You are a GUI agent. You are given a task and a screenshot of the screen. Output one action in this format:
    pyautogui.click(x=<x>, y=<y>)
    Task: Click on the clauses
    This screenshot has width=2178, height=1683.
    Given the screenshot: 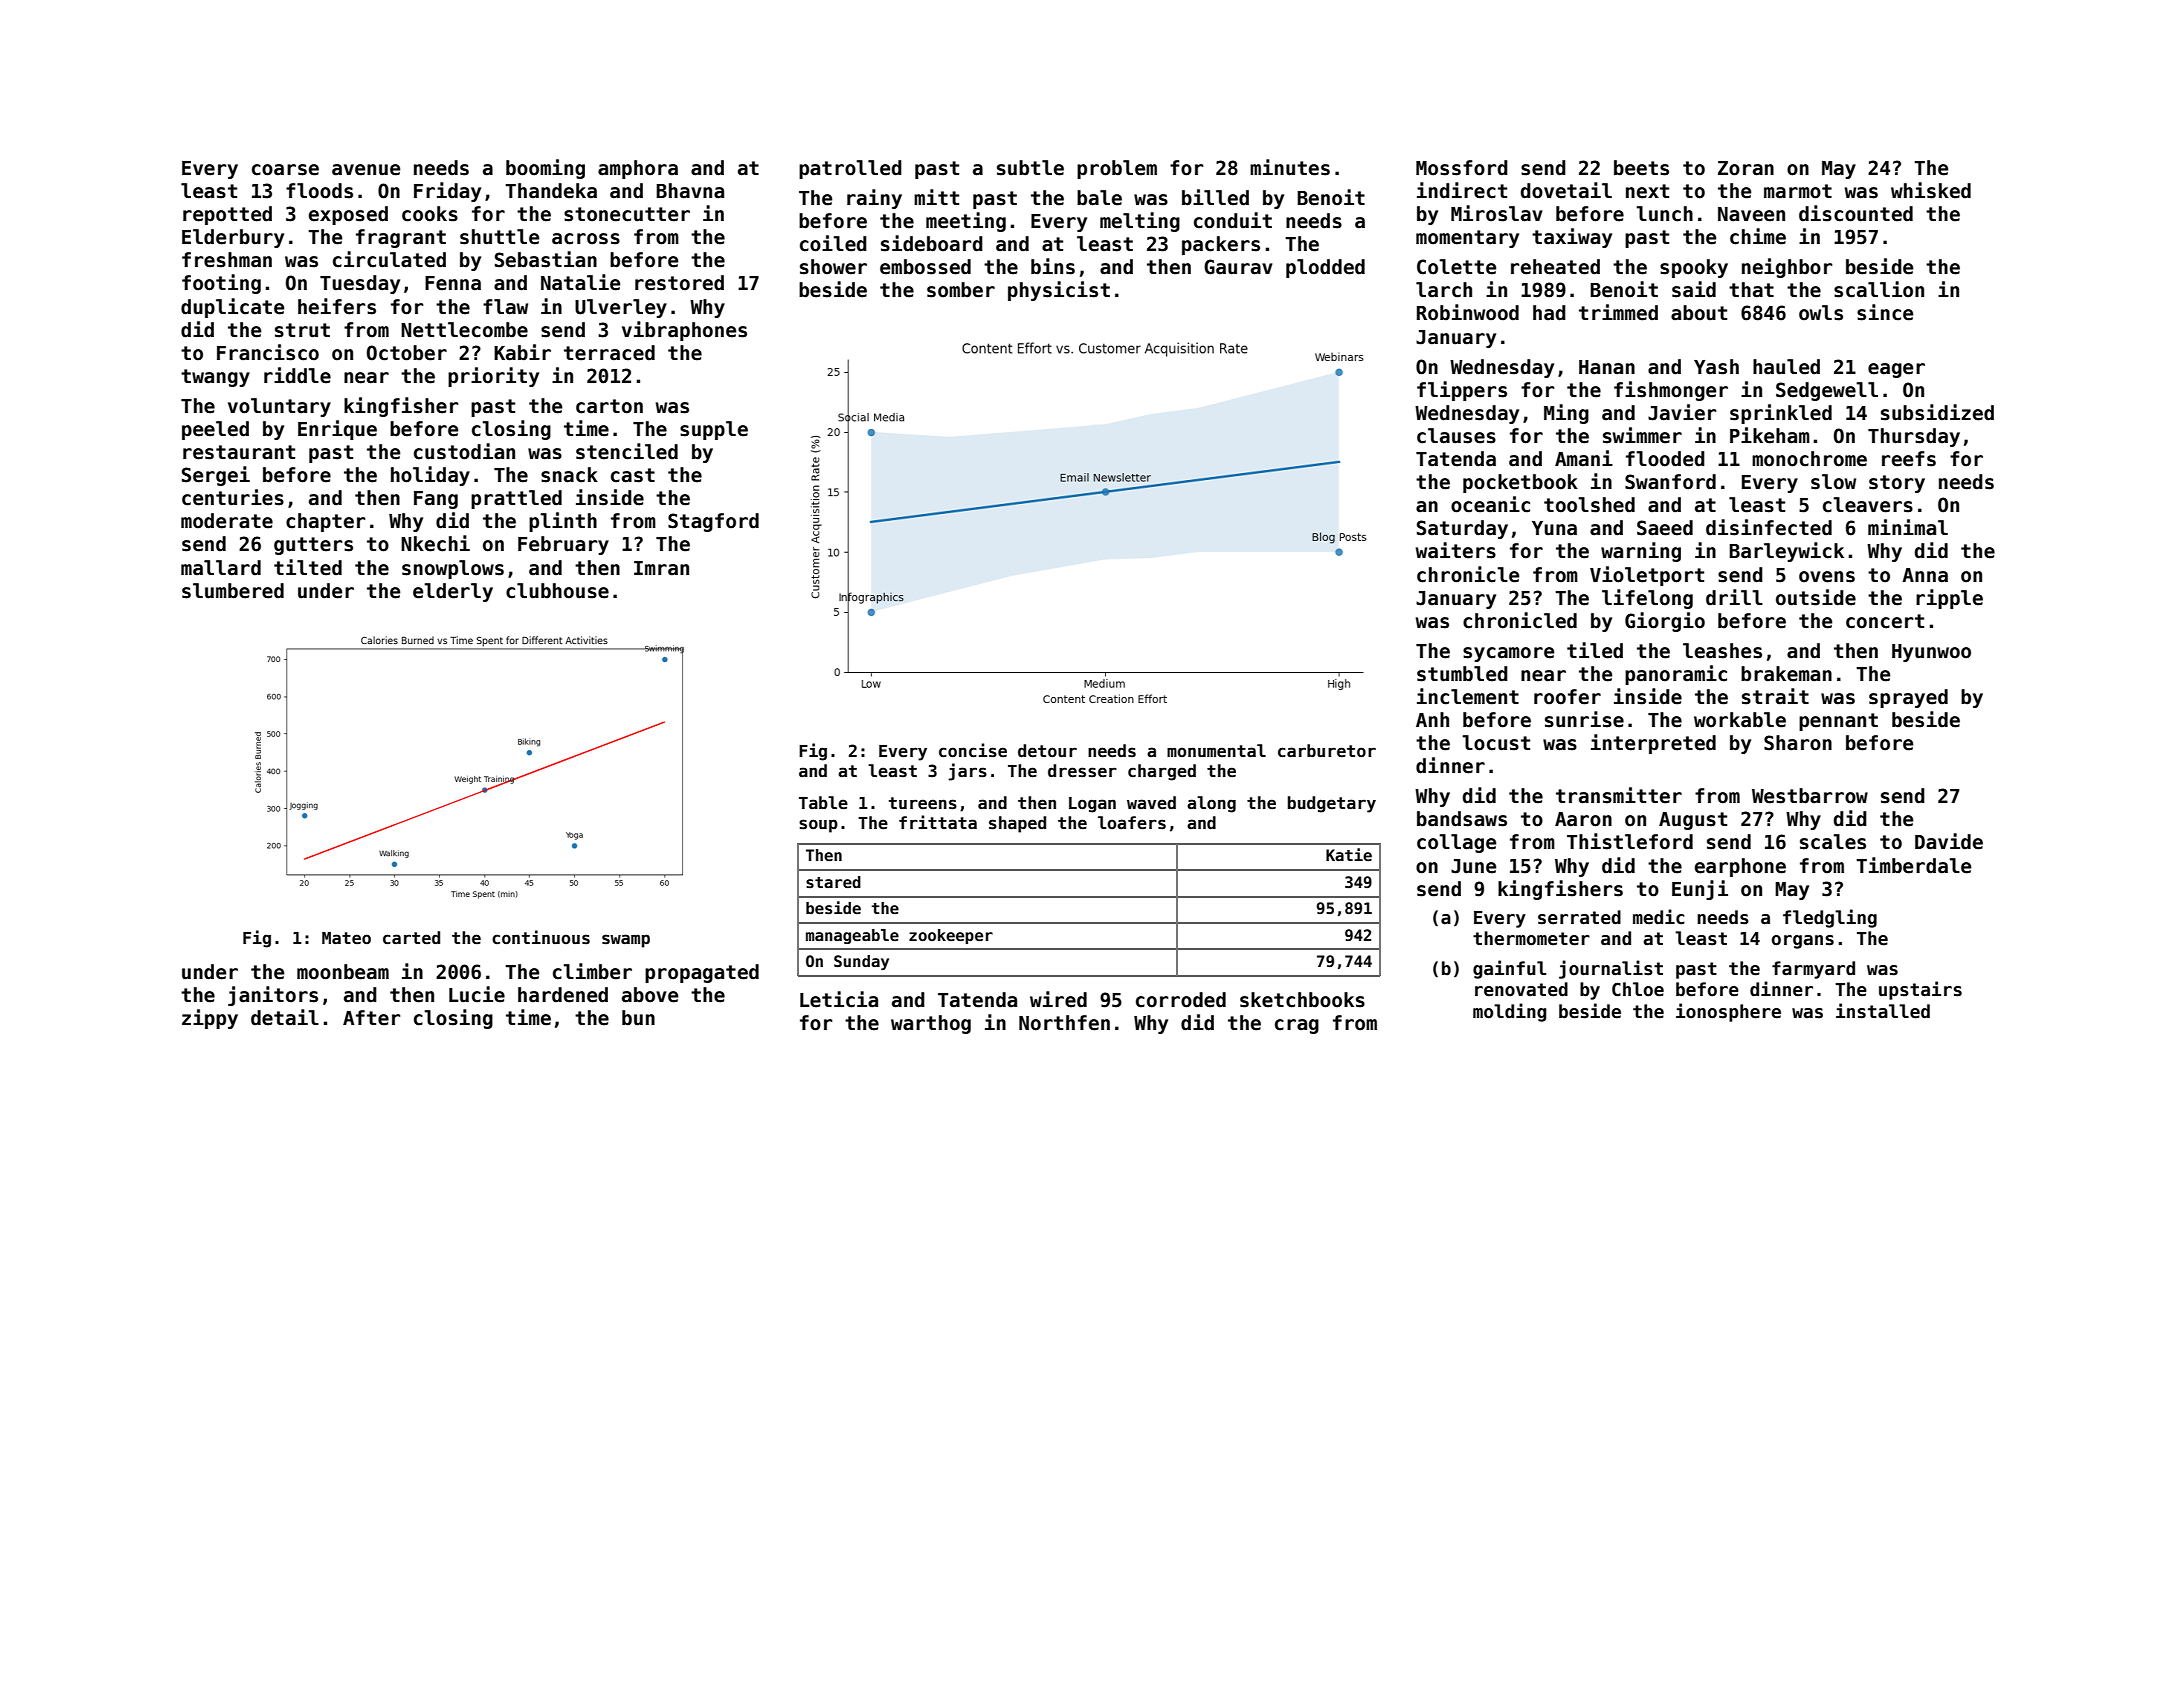 What is the action you would take?
    pyautogui.click(x=1456, y=436)
